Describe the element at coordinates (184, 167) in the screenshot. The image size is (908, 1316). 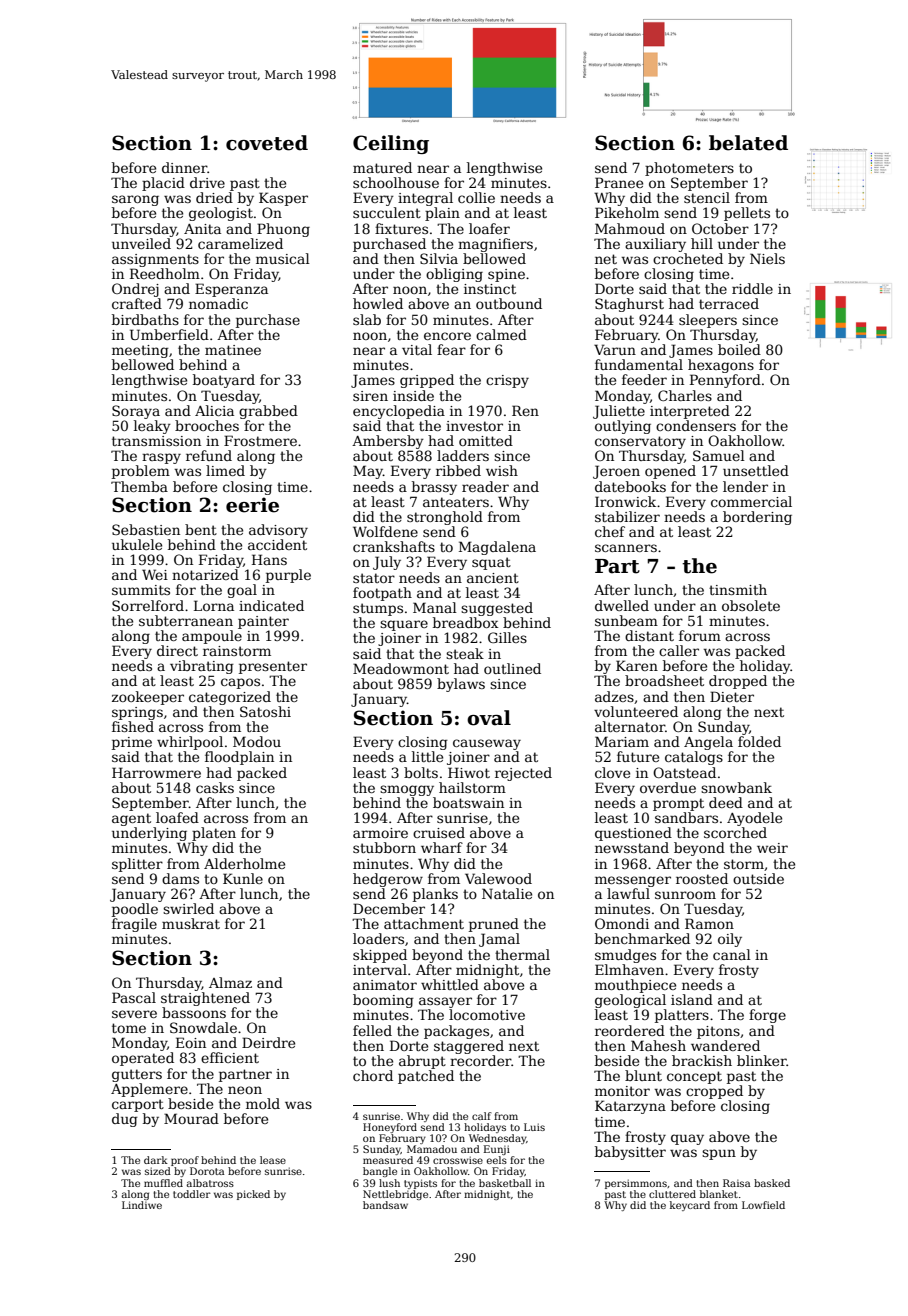
I see `dinner` at that location.
